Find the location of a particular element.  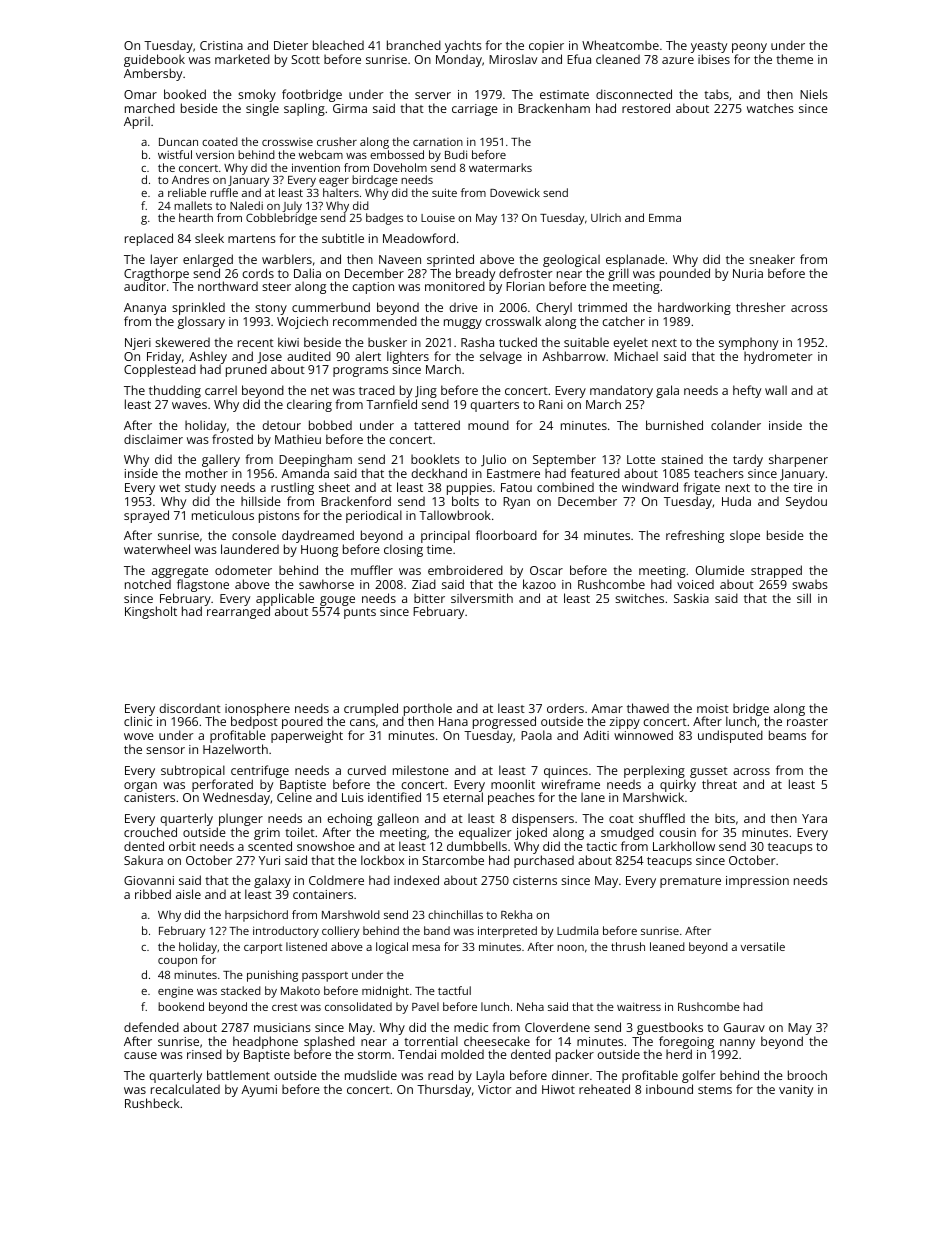

orders is located at coordinates (565, 708).
